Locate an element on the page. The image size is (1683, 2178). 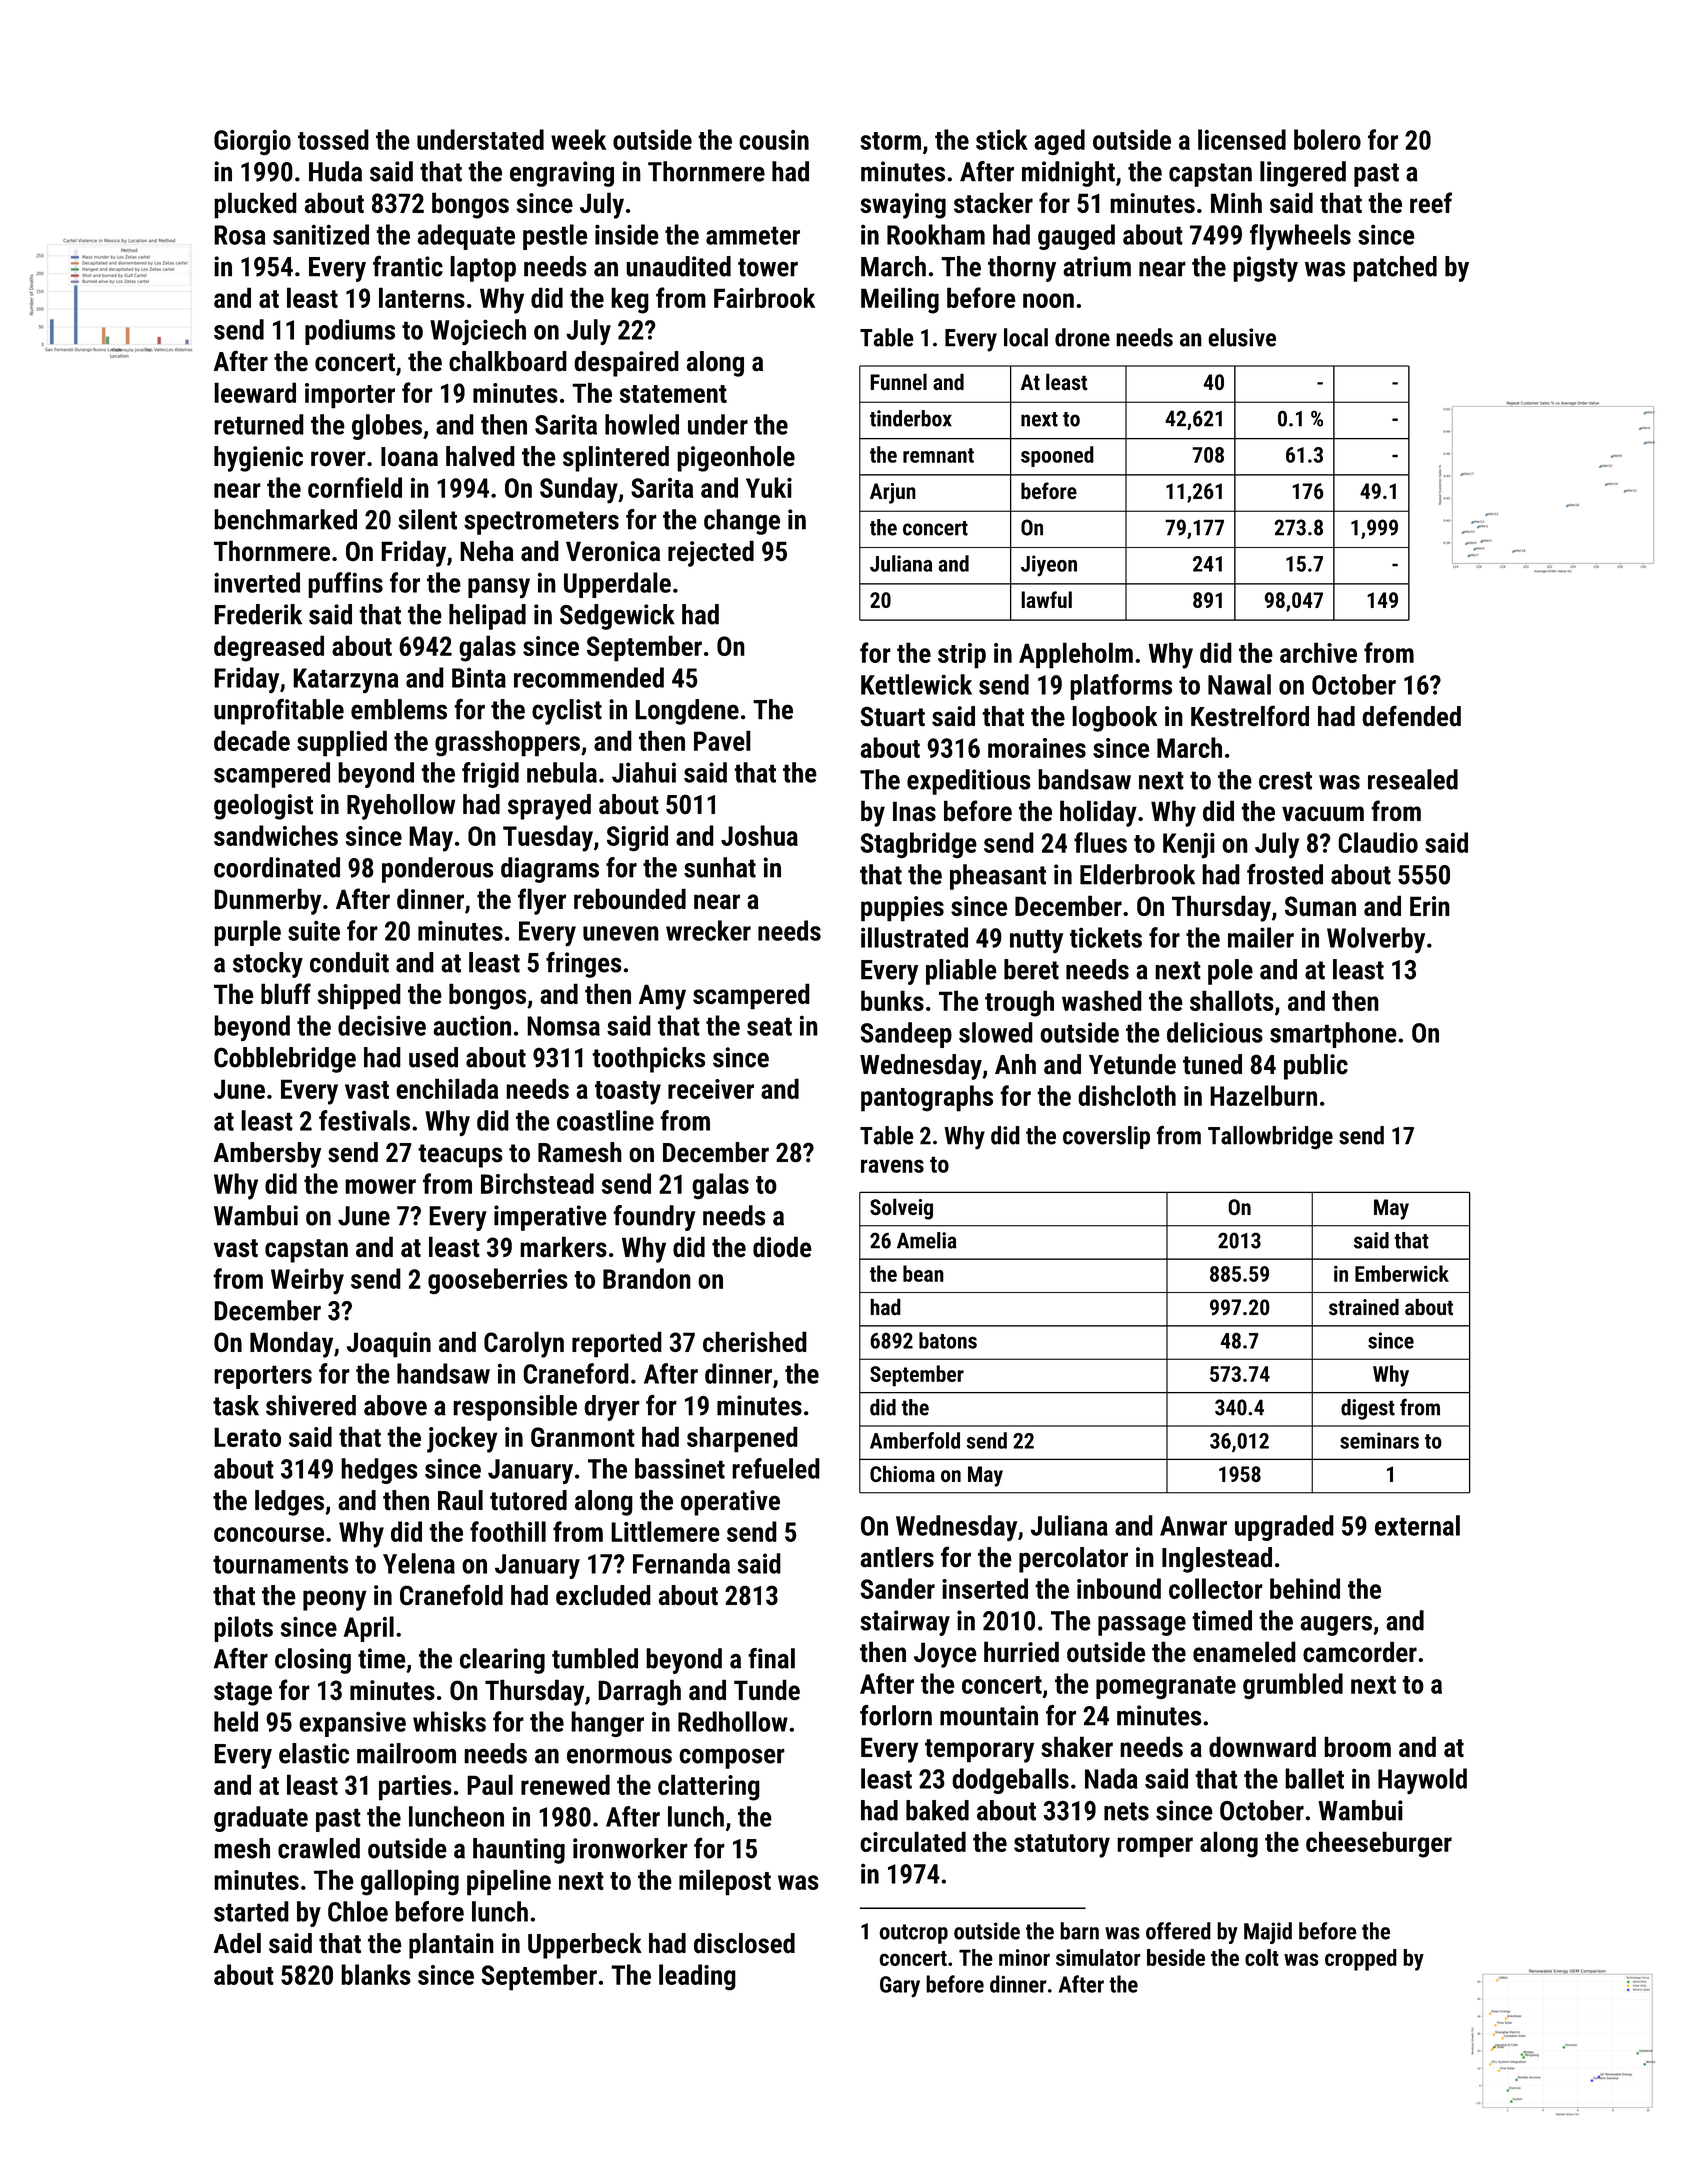
leading is located at coordinates (697, 1977).
